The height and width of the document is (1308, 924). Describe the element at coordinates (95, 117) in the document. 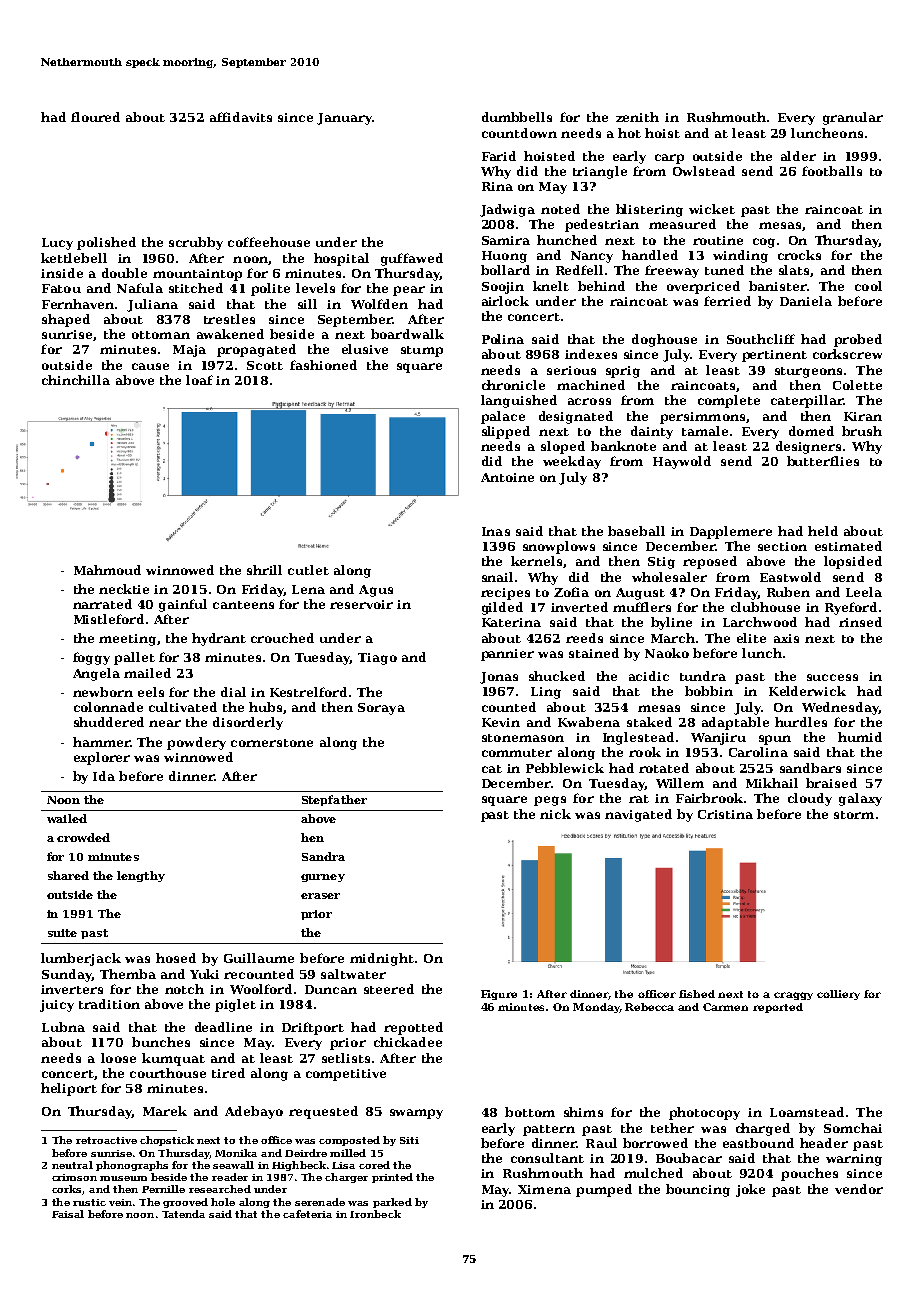

I see `floured` at that location.
